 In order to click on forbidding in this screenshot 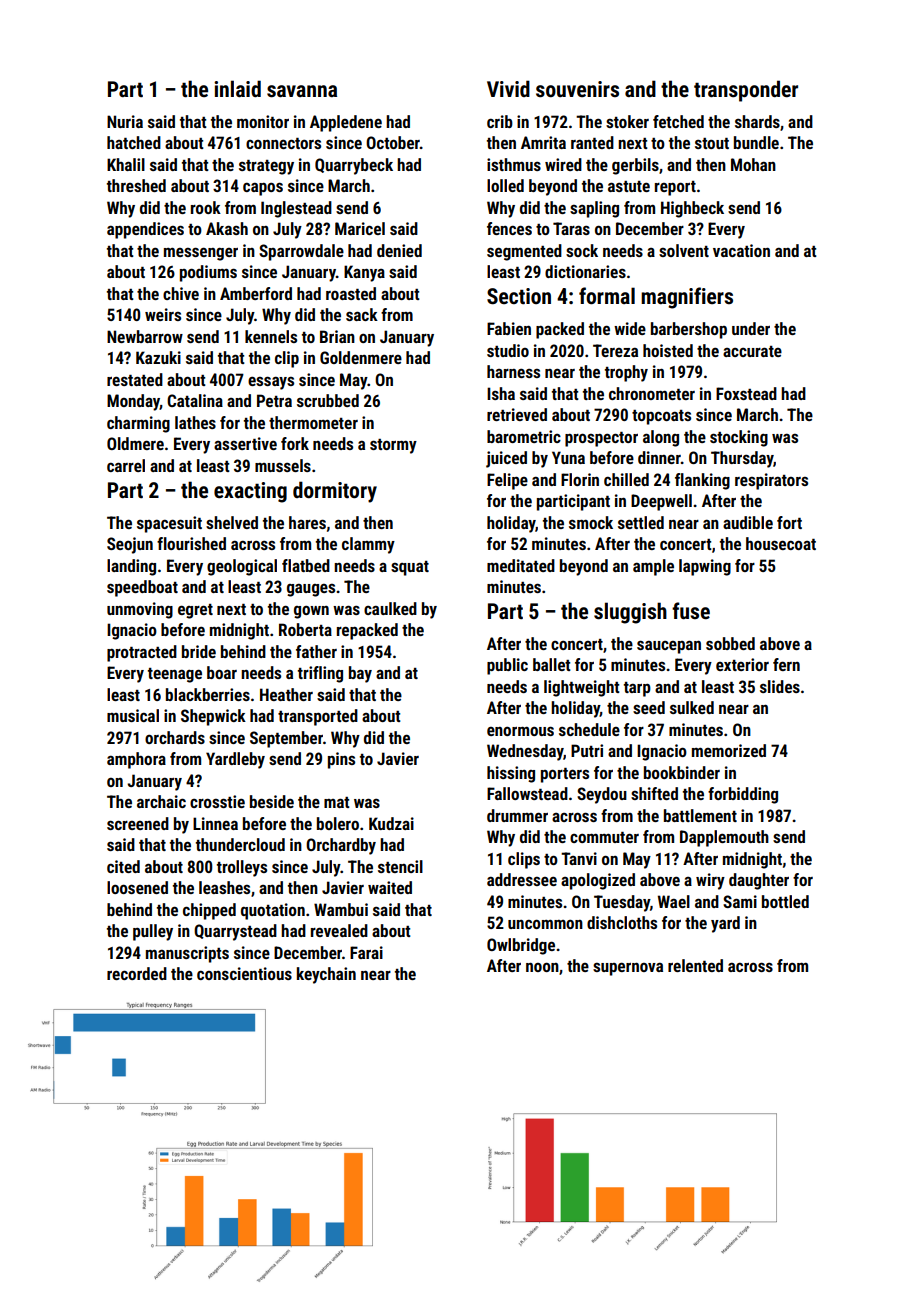, I will do `click(743, 795)`.
